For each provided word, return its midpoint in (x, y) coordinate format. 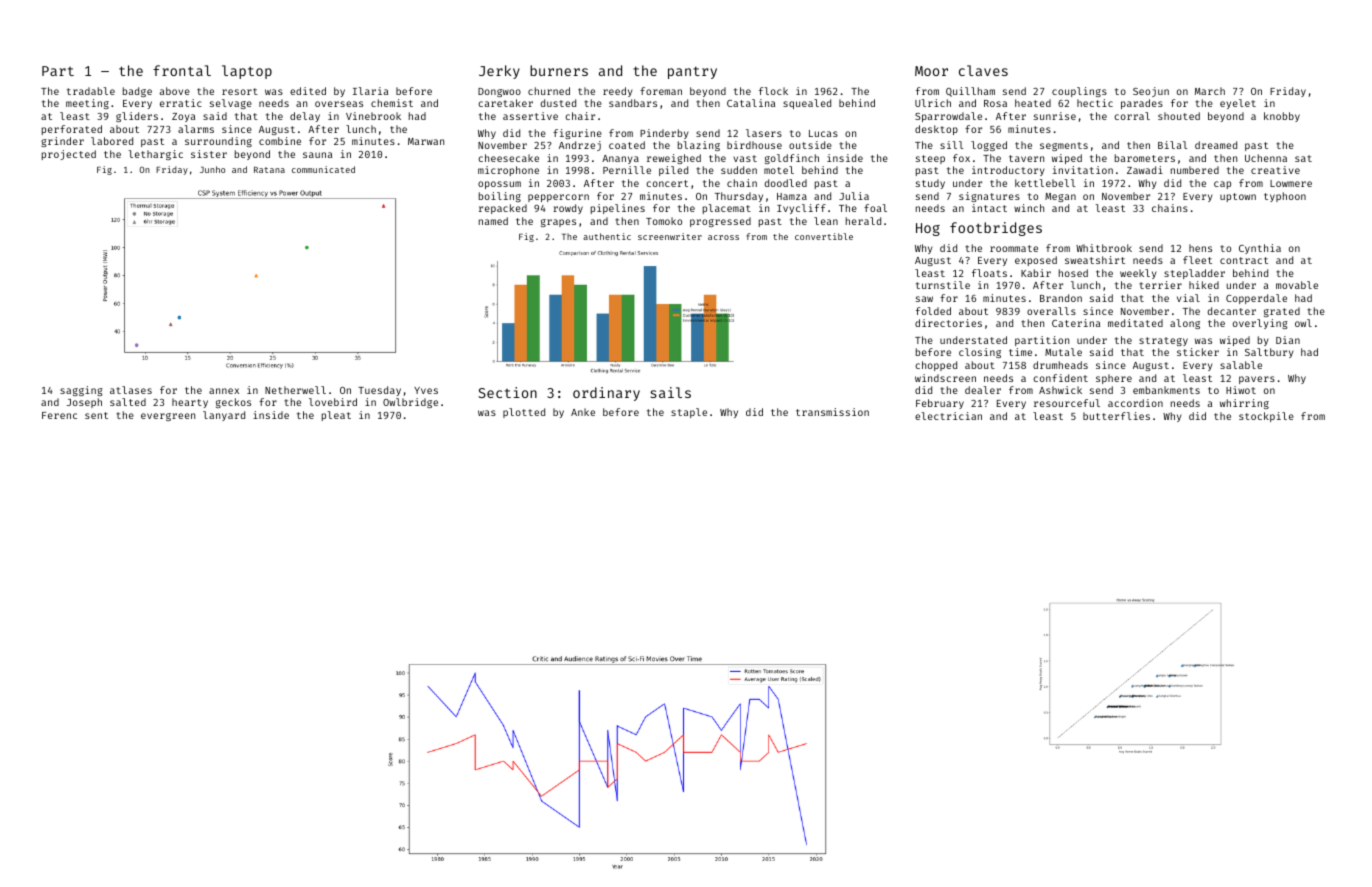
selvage (231, 104)
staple (689, 413)
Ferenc (59, 415)
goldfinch (792, 159)
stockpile (1266, 417)
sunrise (1055, 116)
